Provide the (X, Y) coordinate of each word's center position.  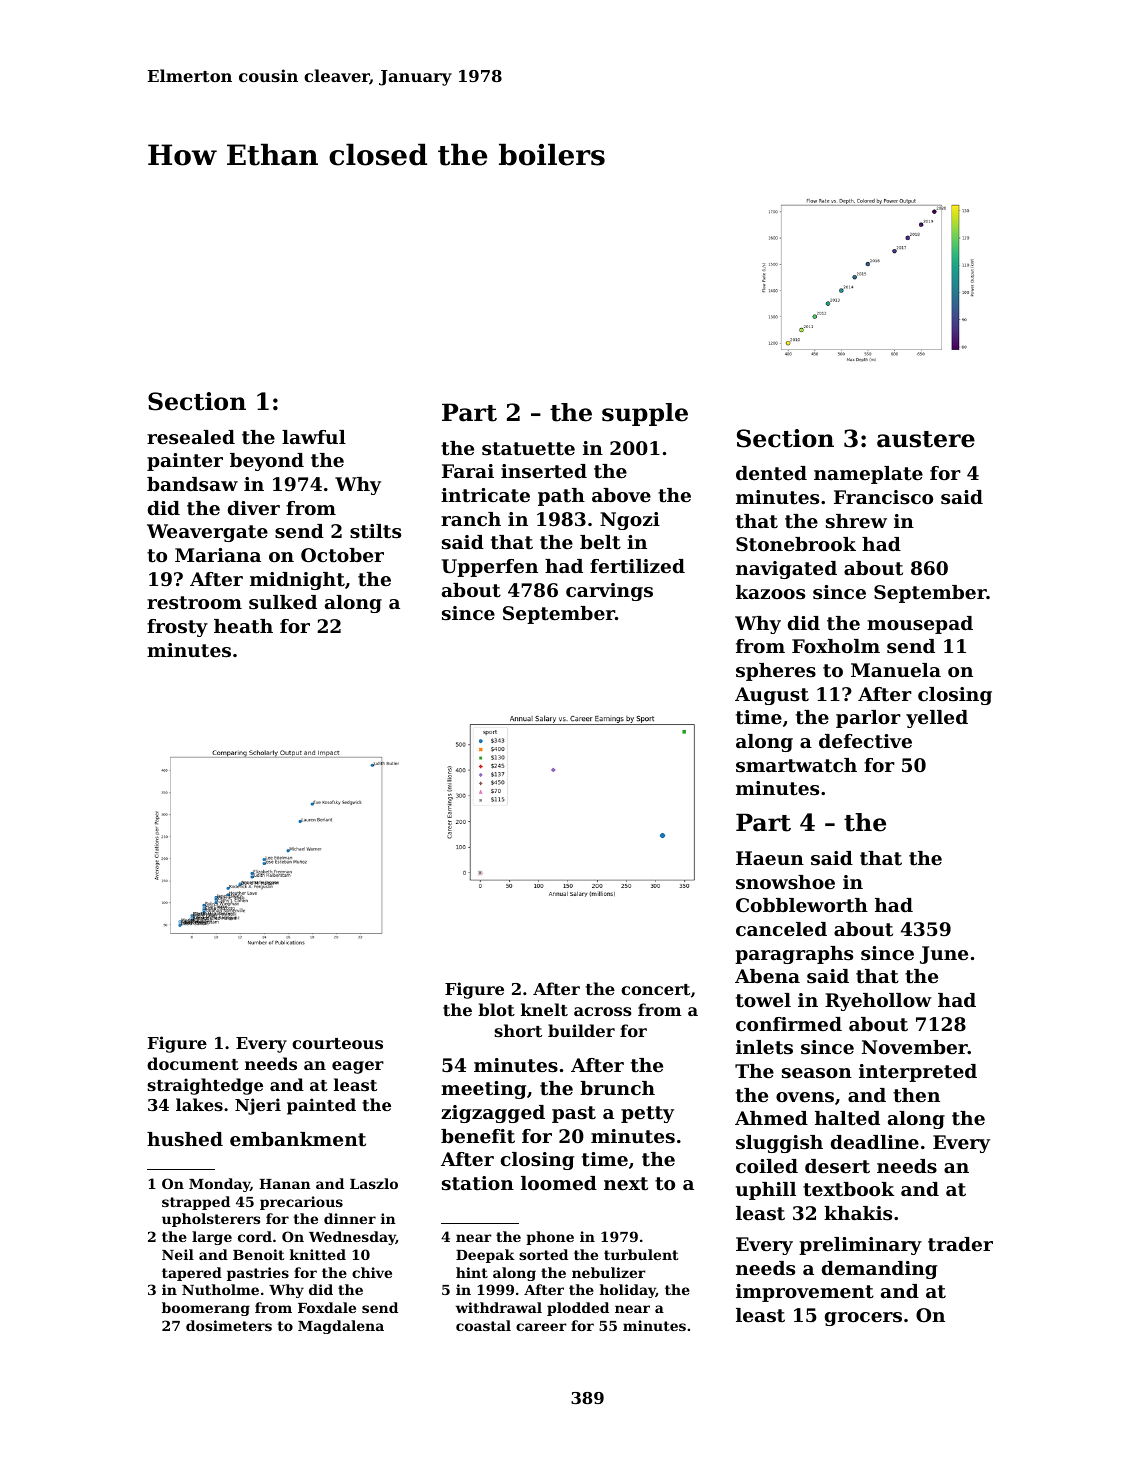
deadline (875, 1142)
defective (865, 741)
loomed (559, 1183)
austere (926, 439)
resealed (191, 437)
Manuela (896, 670)
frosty (177, 628)
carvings (609, 592)
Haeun (770, 858)
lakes (199, 1104)
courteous (337, 1043)
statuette (528, 449)
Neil (178, 1254)
